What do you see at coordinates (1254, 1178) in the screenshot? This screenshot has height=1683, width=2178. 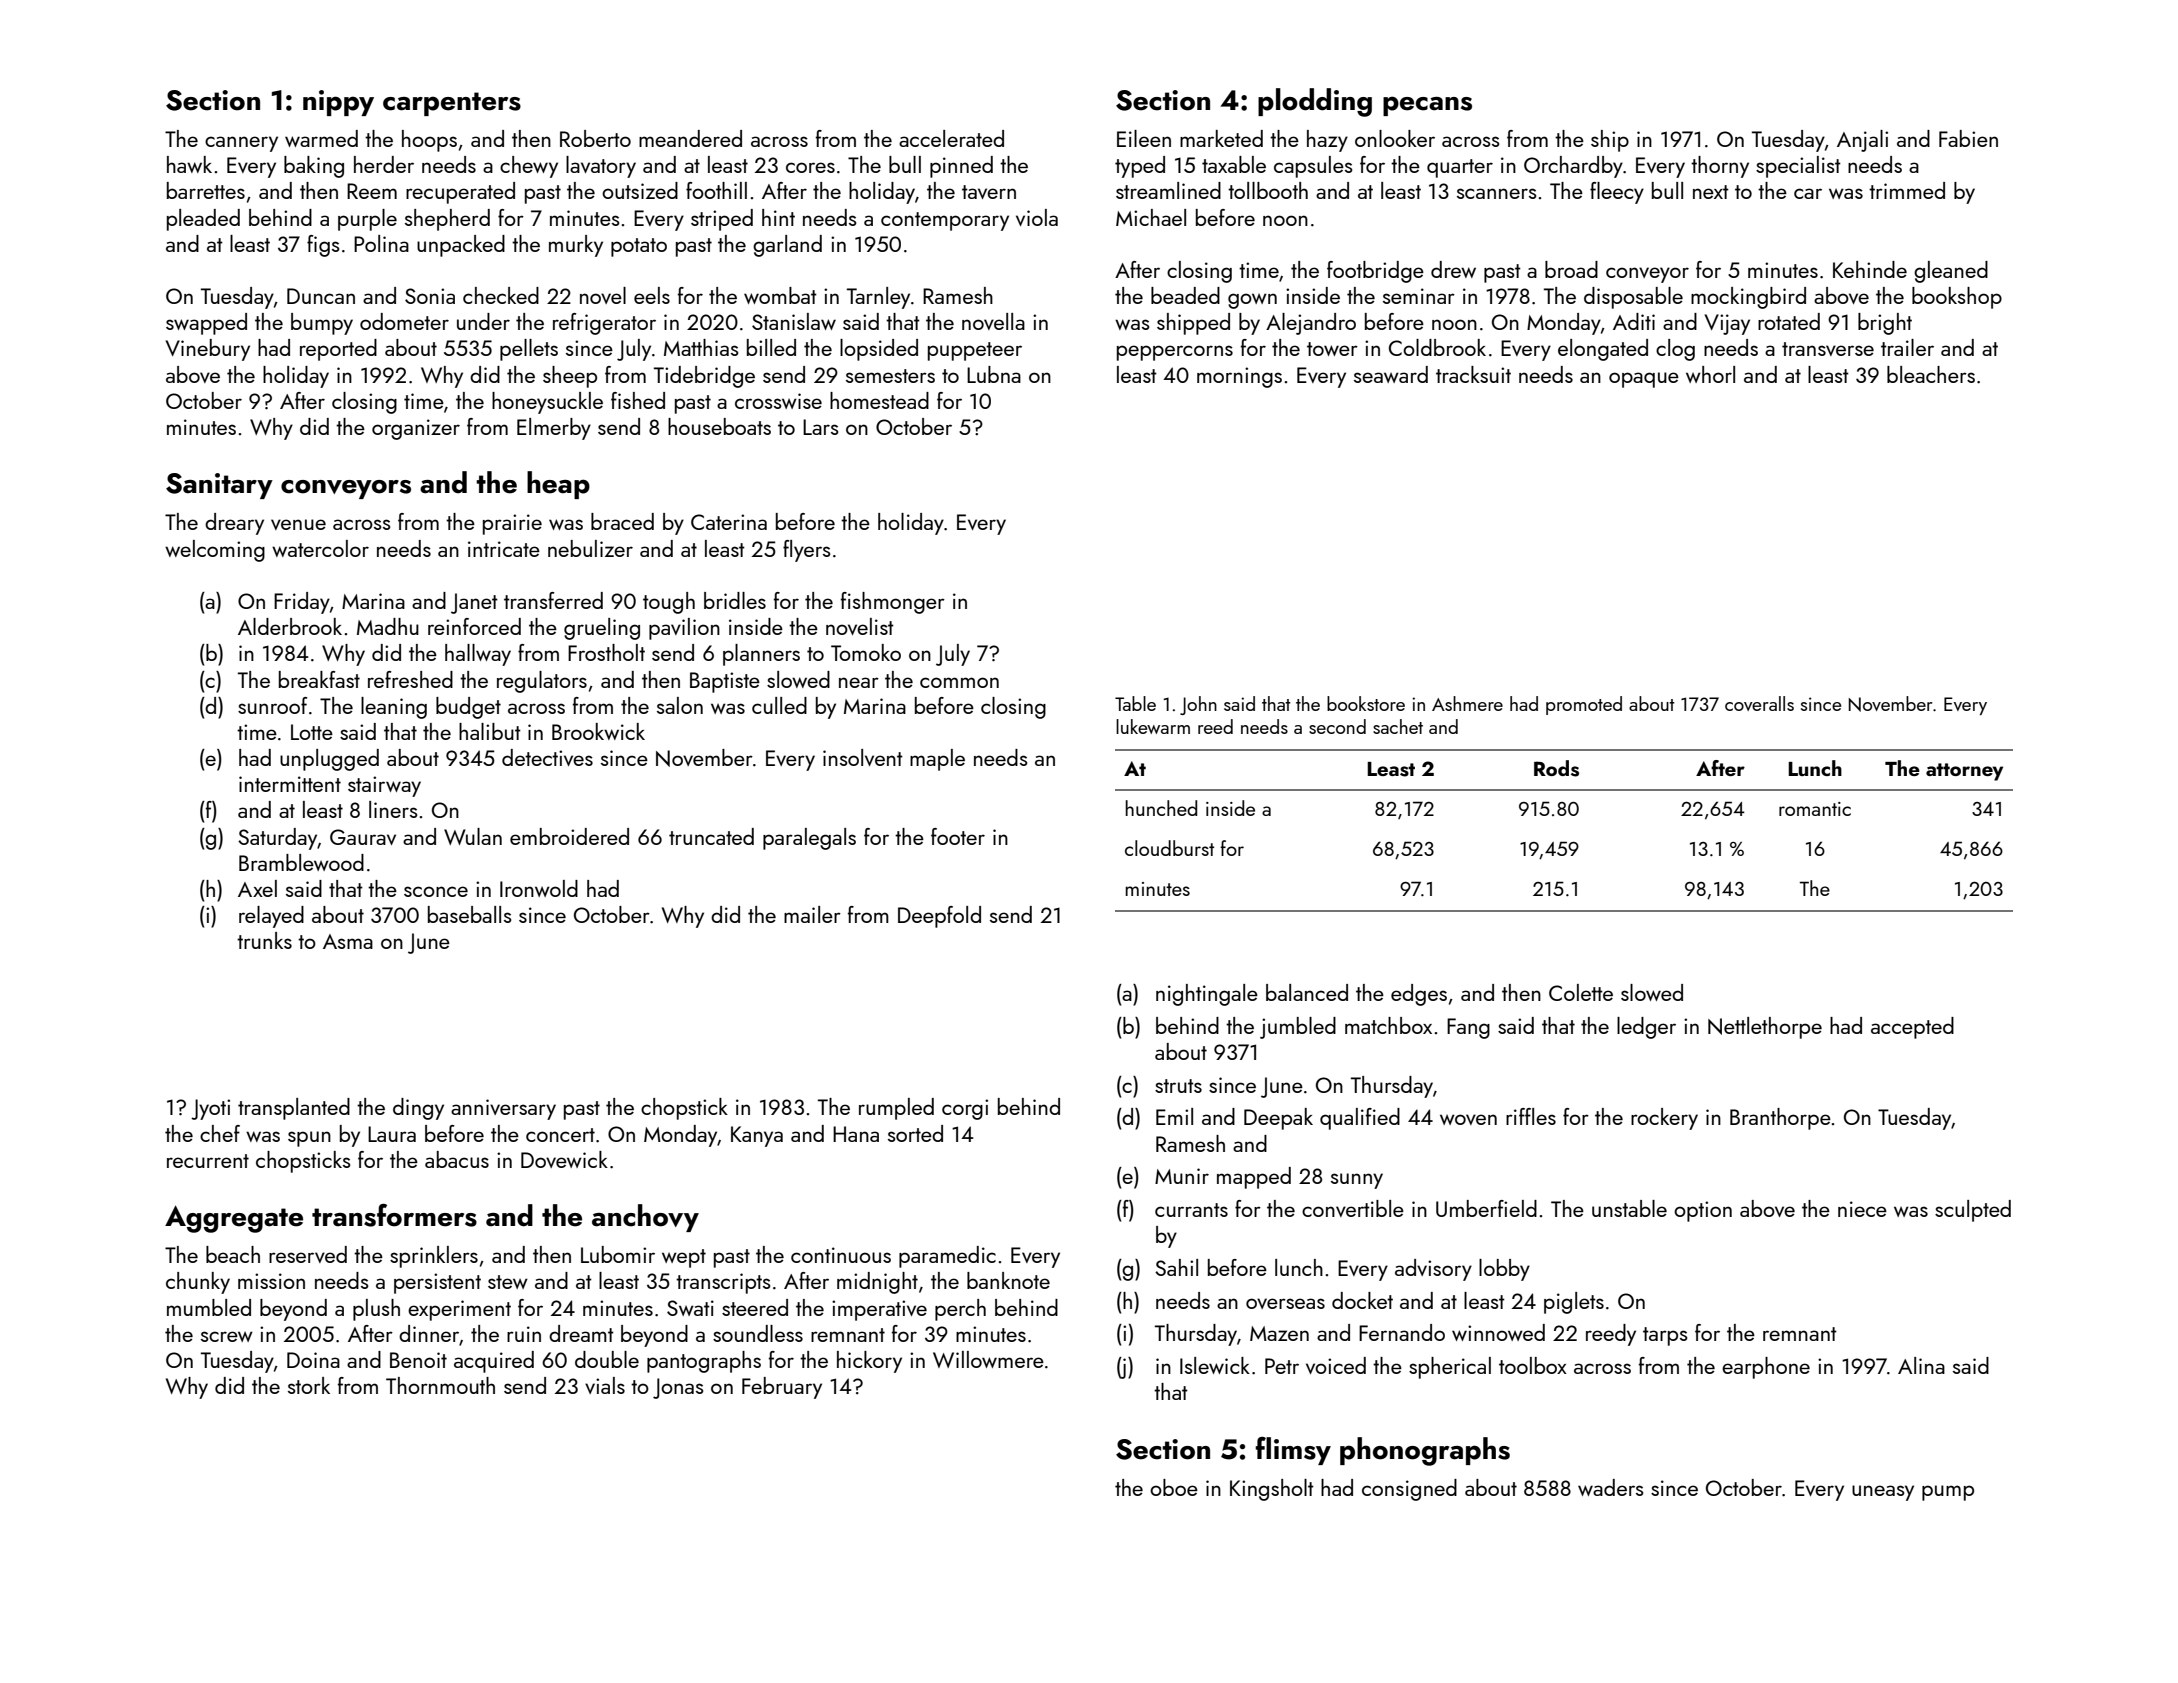 I see `mapped` at bounding box center [1254, 1178].
